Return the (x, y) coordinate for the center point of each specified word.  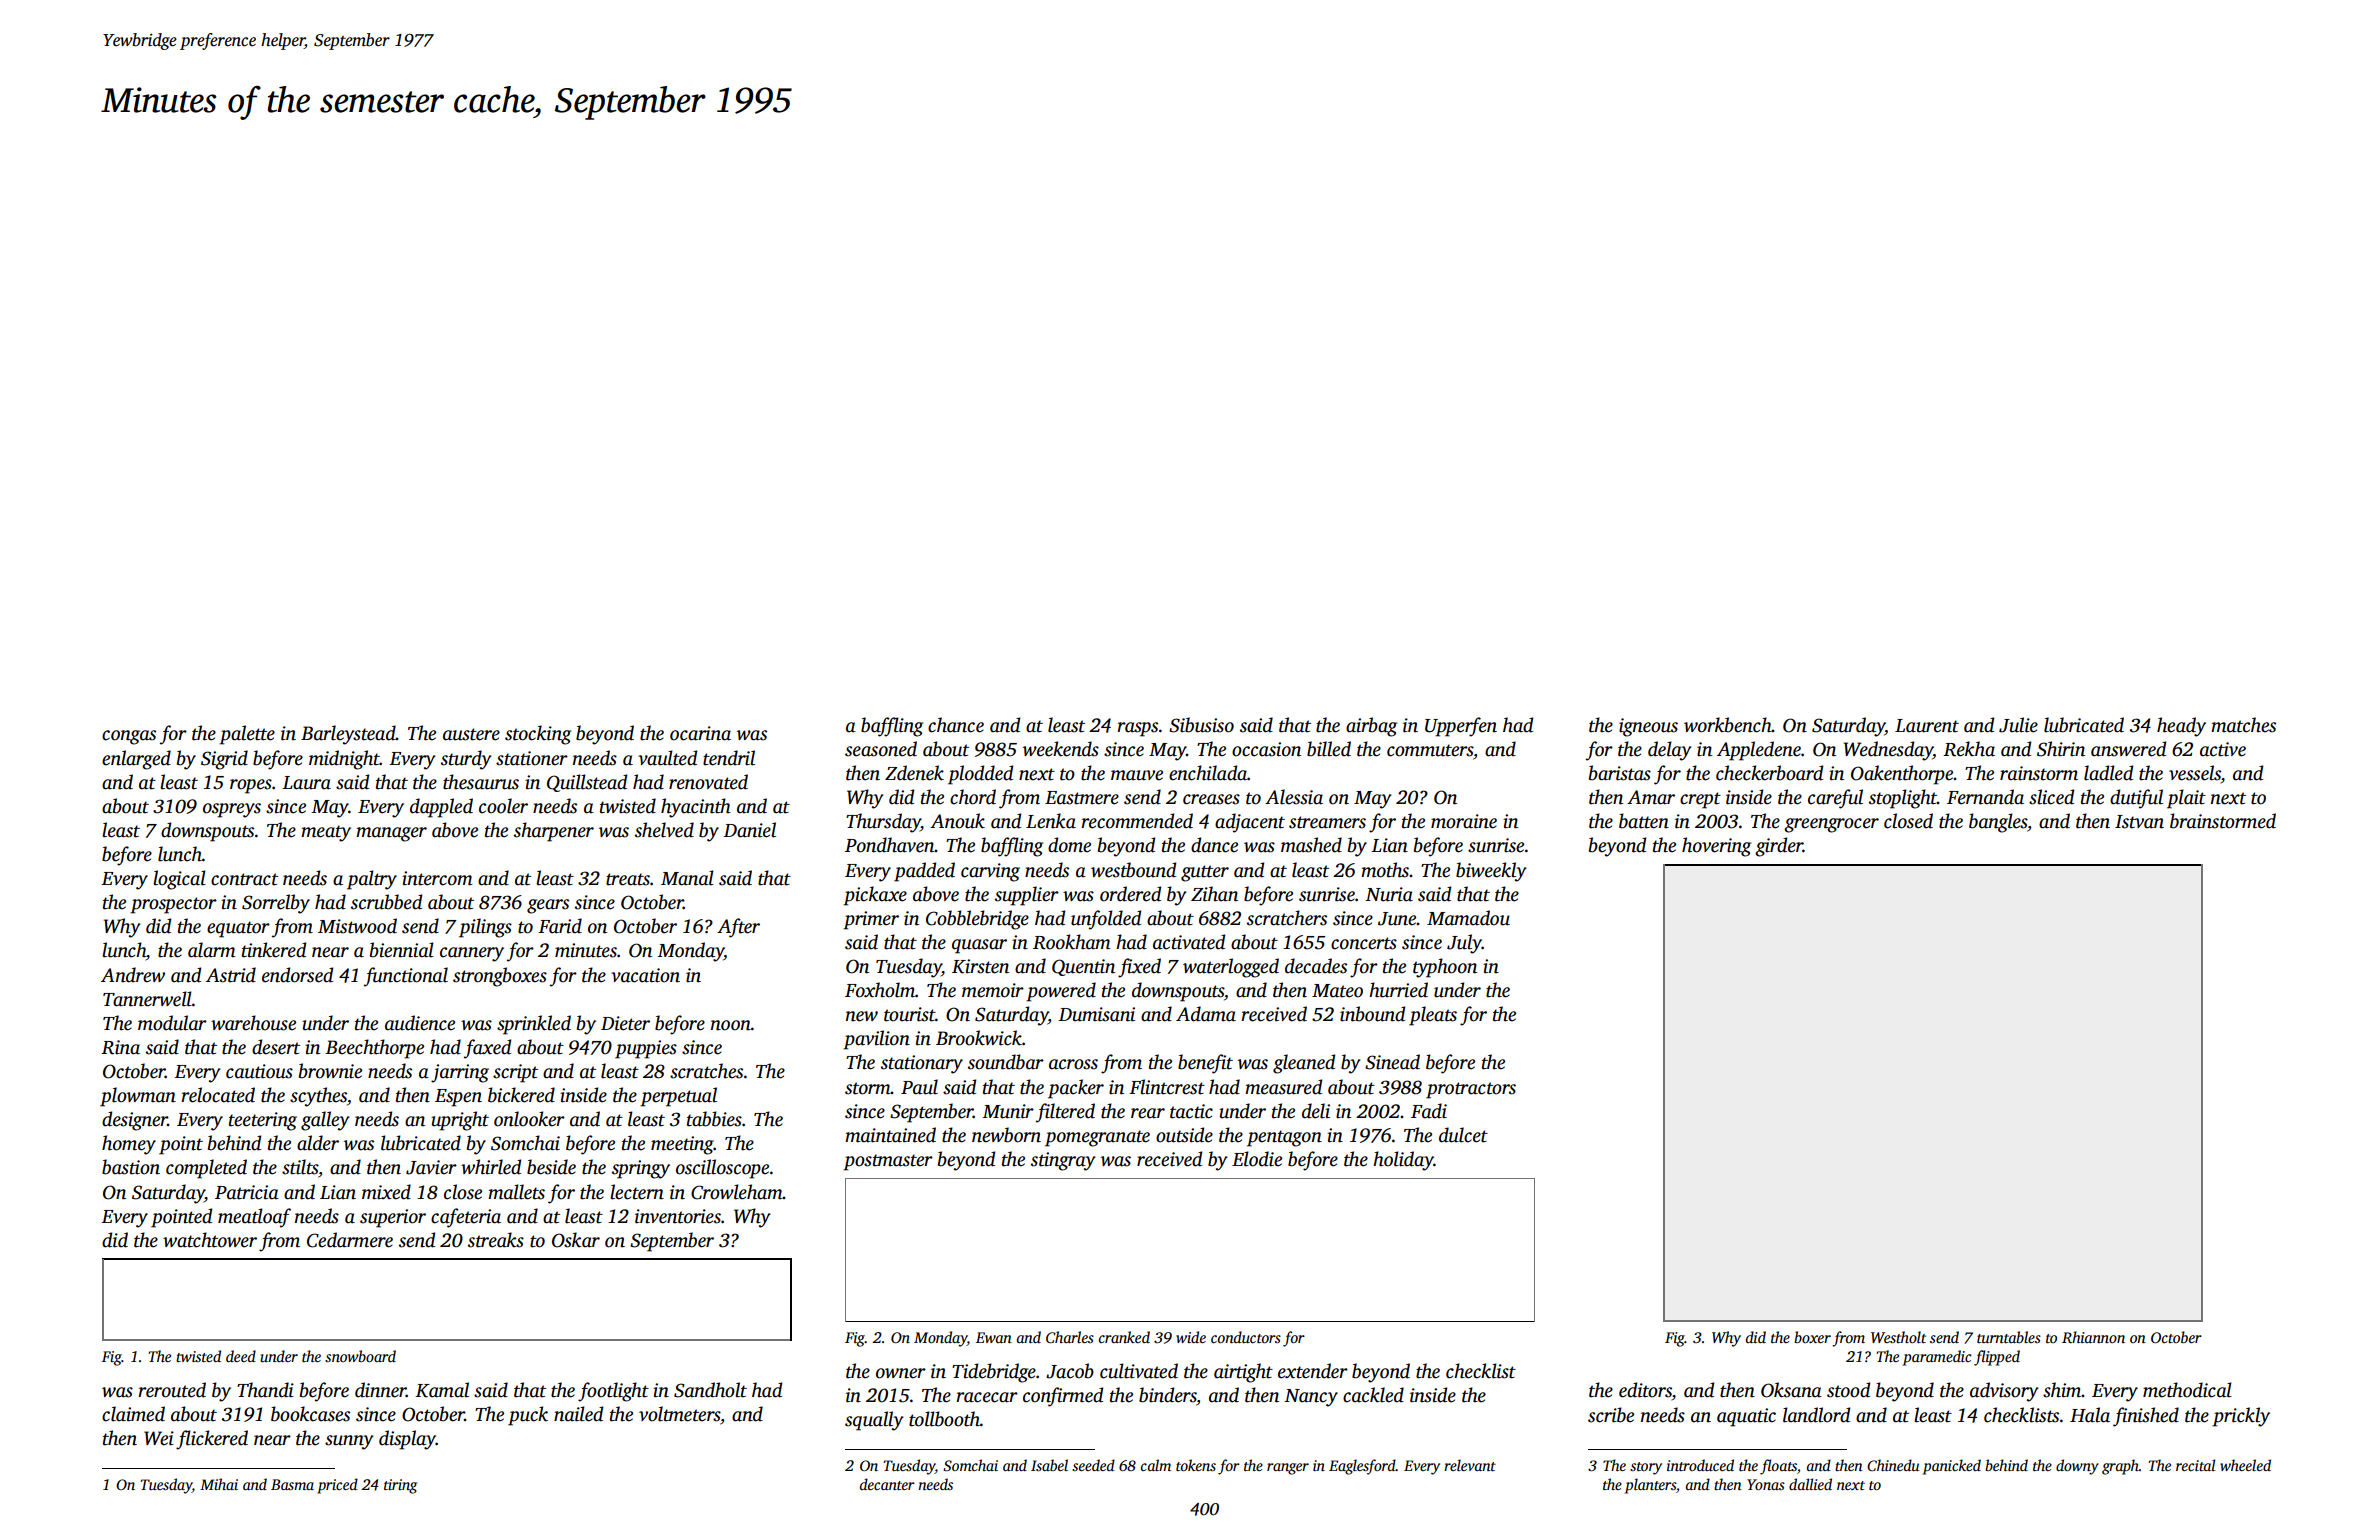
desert (276, 1047)
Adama (1206, 1014)
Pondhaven (890, 845)
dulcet (1463, 1135)
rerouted (172, 1390)
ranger (1288, 1469)
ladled (2108, 773)
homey (129, 1145)
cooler (503, 806)
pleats (1433, 1016)
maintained (890, 1135)
